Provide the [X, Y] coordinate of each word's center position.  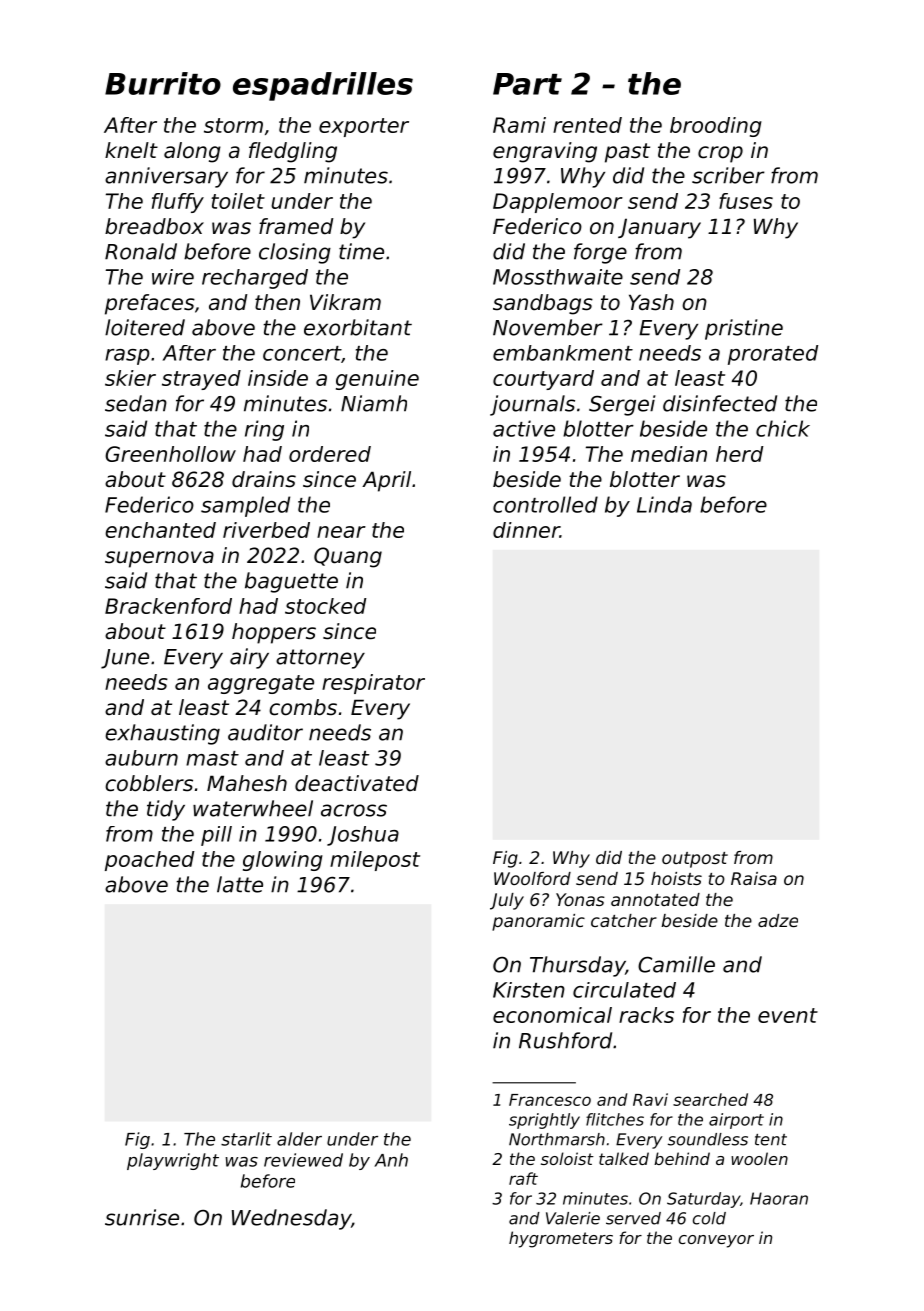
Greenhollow [170, 454]
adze [778, 920]
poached [149, 861]
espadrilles [323, 86]
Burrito [163, 83]
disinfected [720, 403]
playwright [173, 1161]
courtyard [543, 380]
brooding [716, 127]
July [507, 901]
